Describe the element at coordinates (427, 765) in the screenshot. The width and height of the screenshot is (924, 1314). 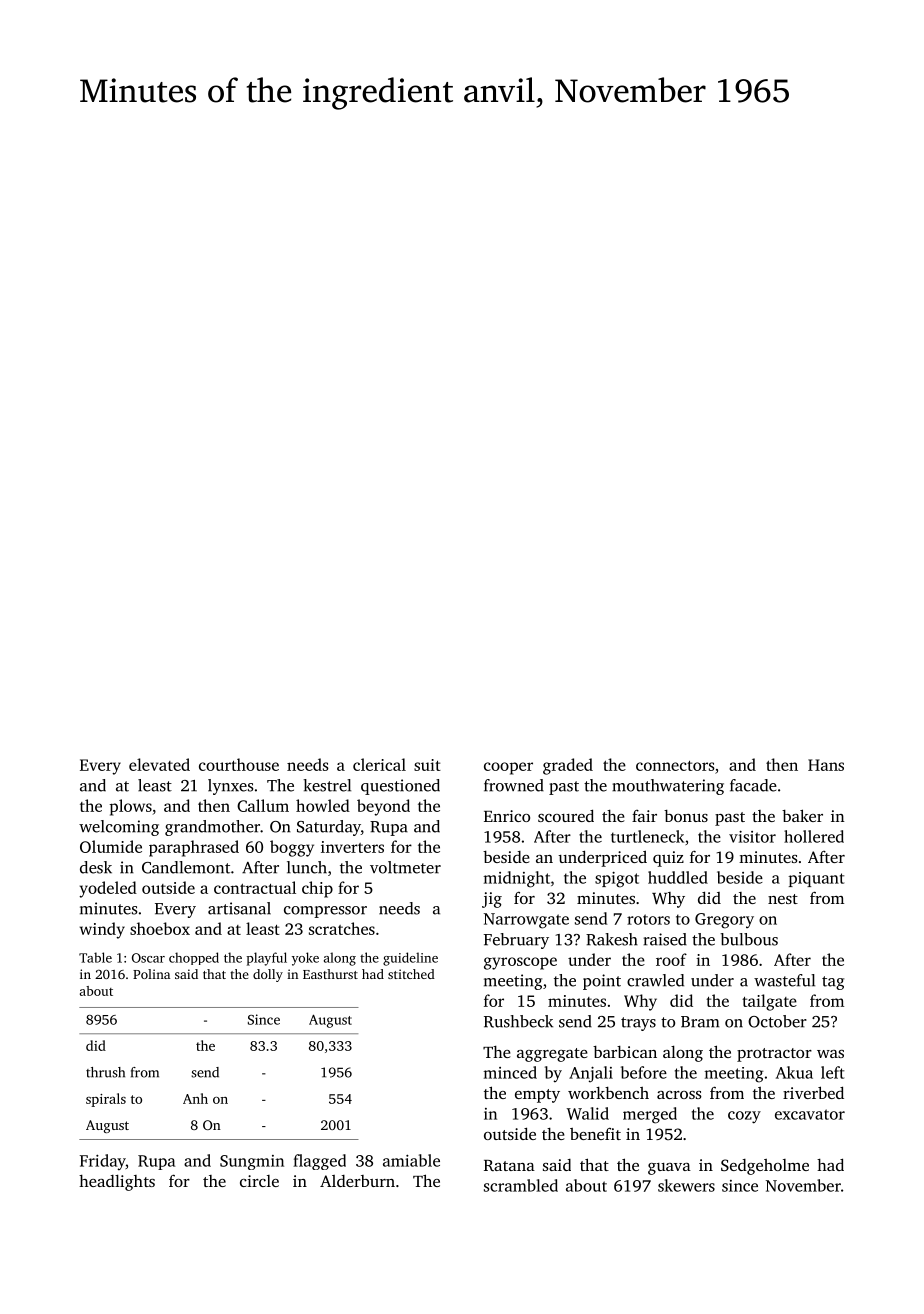
I see `suit` at that location.
